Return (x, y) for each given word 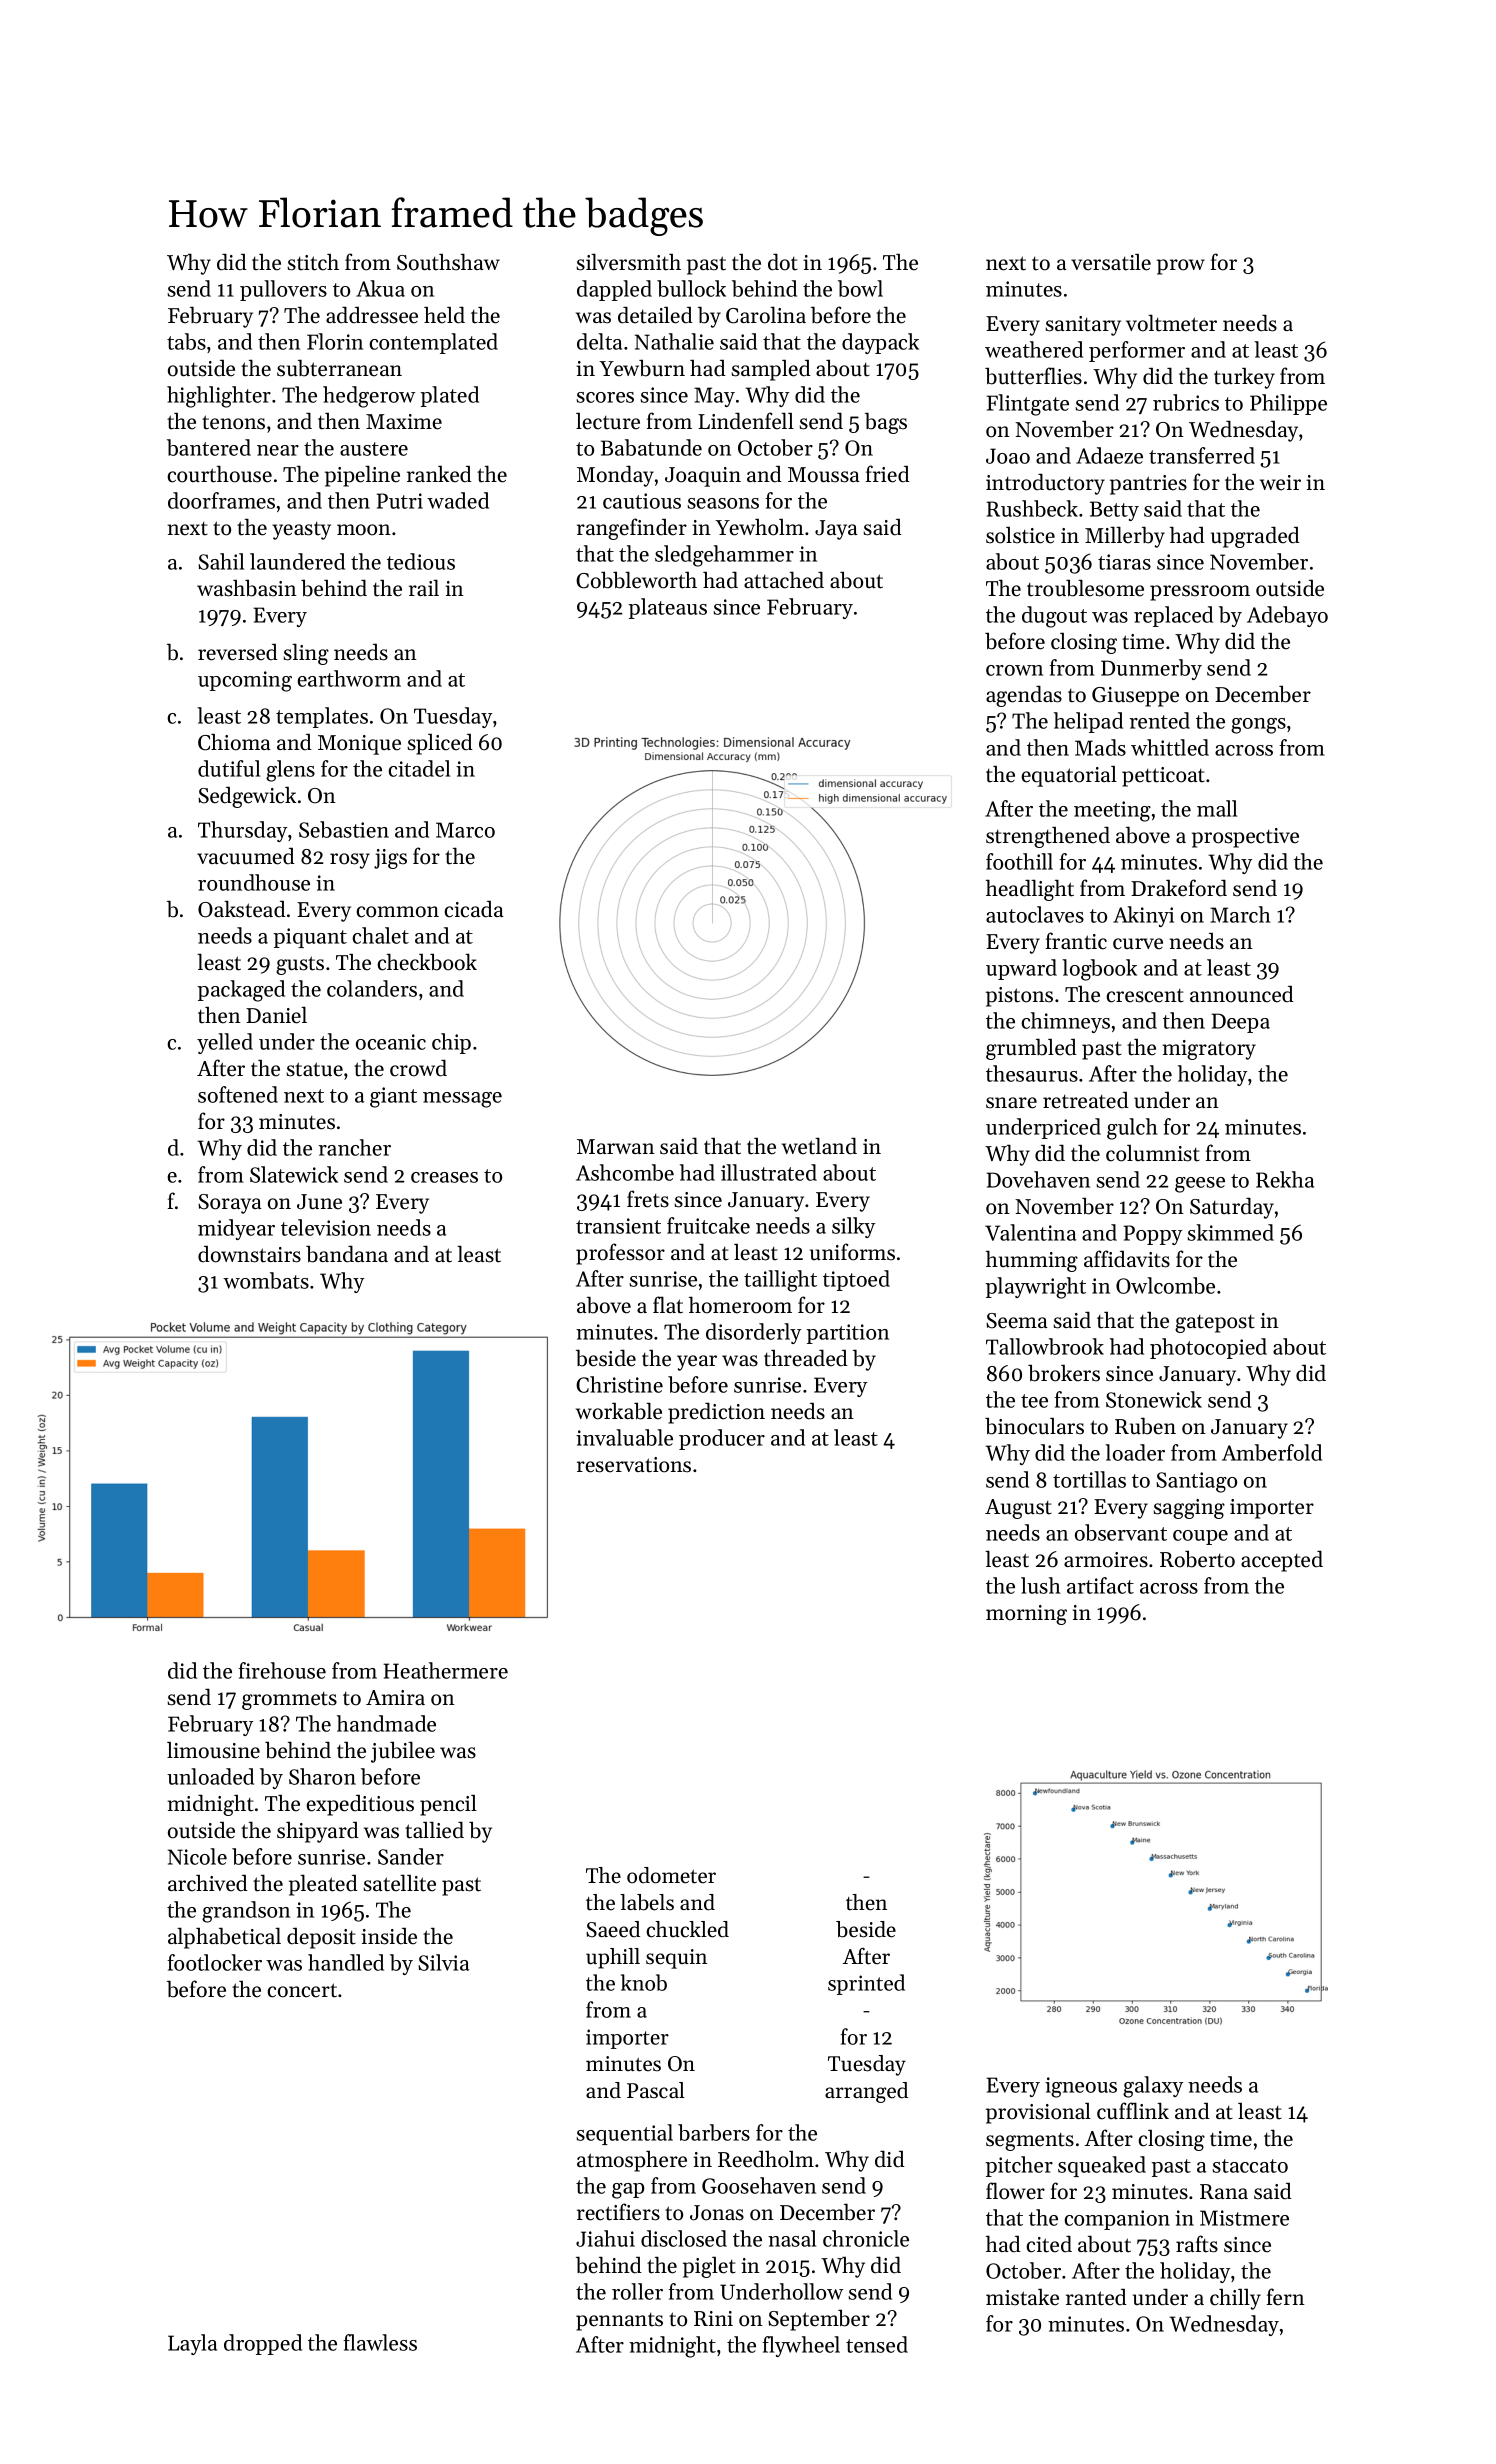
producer (722, 1439)
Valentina (1030, 1232)
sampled (771, 370)
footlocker (214, 1962)
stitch (313, 262)
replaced (1173, 616)
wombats (266, 1280)
